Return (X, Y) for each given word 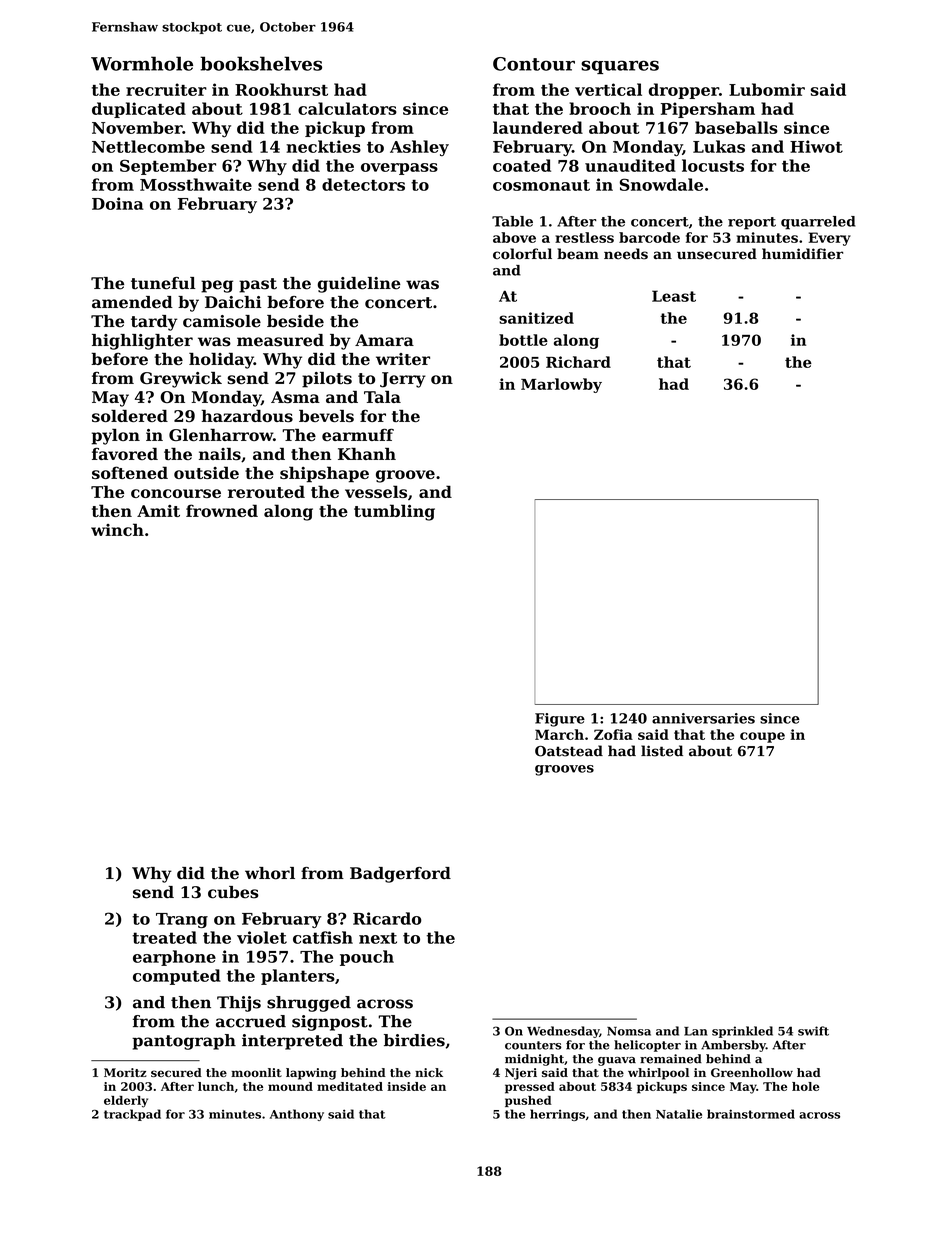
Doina (118, 203)
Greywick (181, 380)
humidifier (802, 254)
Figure (560, 720)
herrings (557, 1115)
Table (512, 221)
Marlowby (561, 385)
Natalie (679, 1114)
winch (117, 529)
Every (830, 239)
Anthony (297, 1115)
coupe (762, 737)
